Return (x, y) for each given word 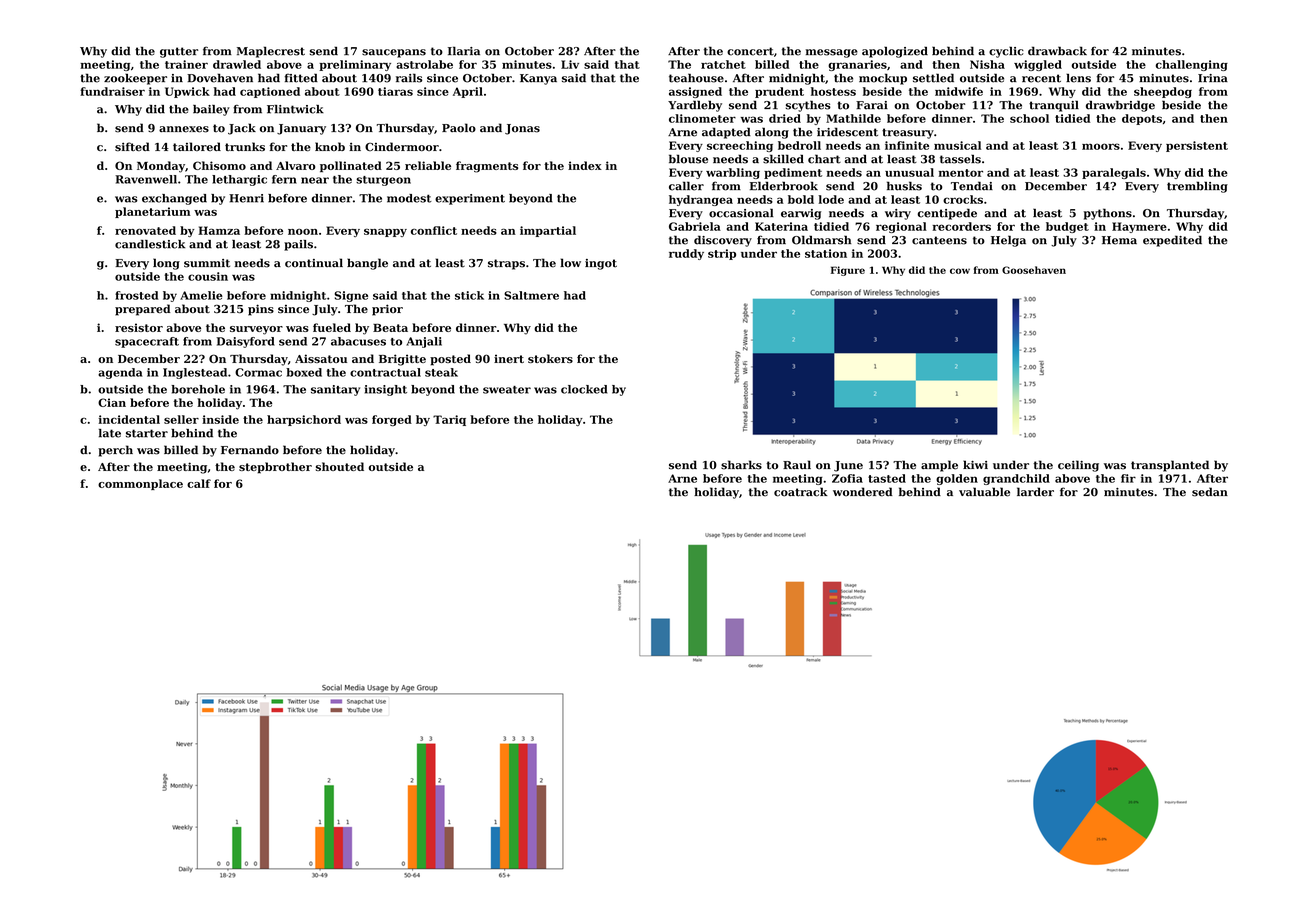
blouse (688, 159)
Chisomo (219, 165)
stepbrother (275, 468)
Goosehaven (1034, 270)
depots (1142, 119)
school (1029, 118)
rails (409, 78)
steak (441, 372)
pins (261, 310)
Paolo (459, 128)
